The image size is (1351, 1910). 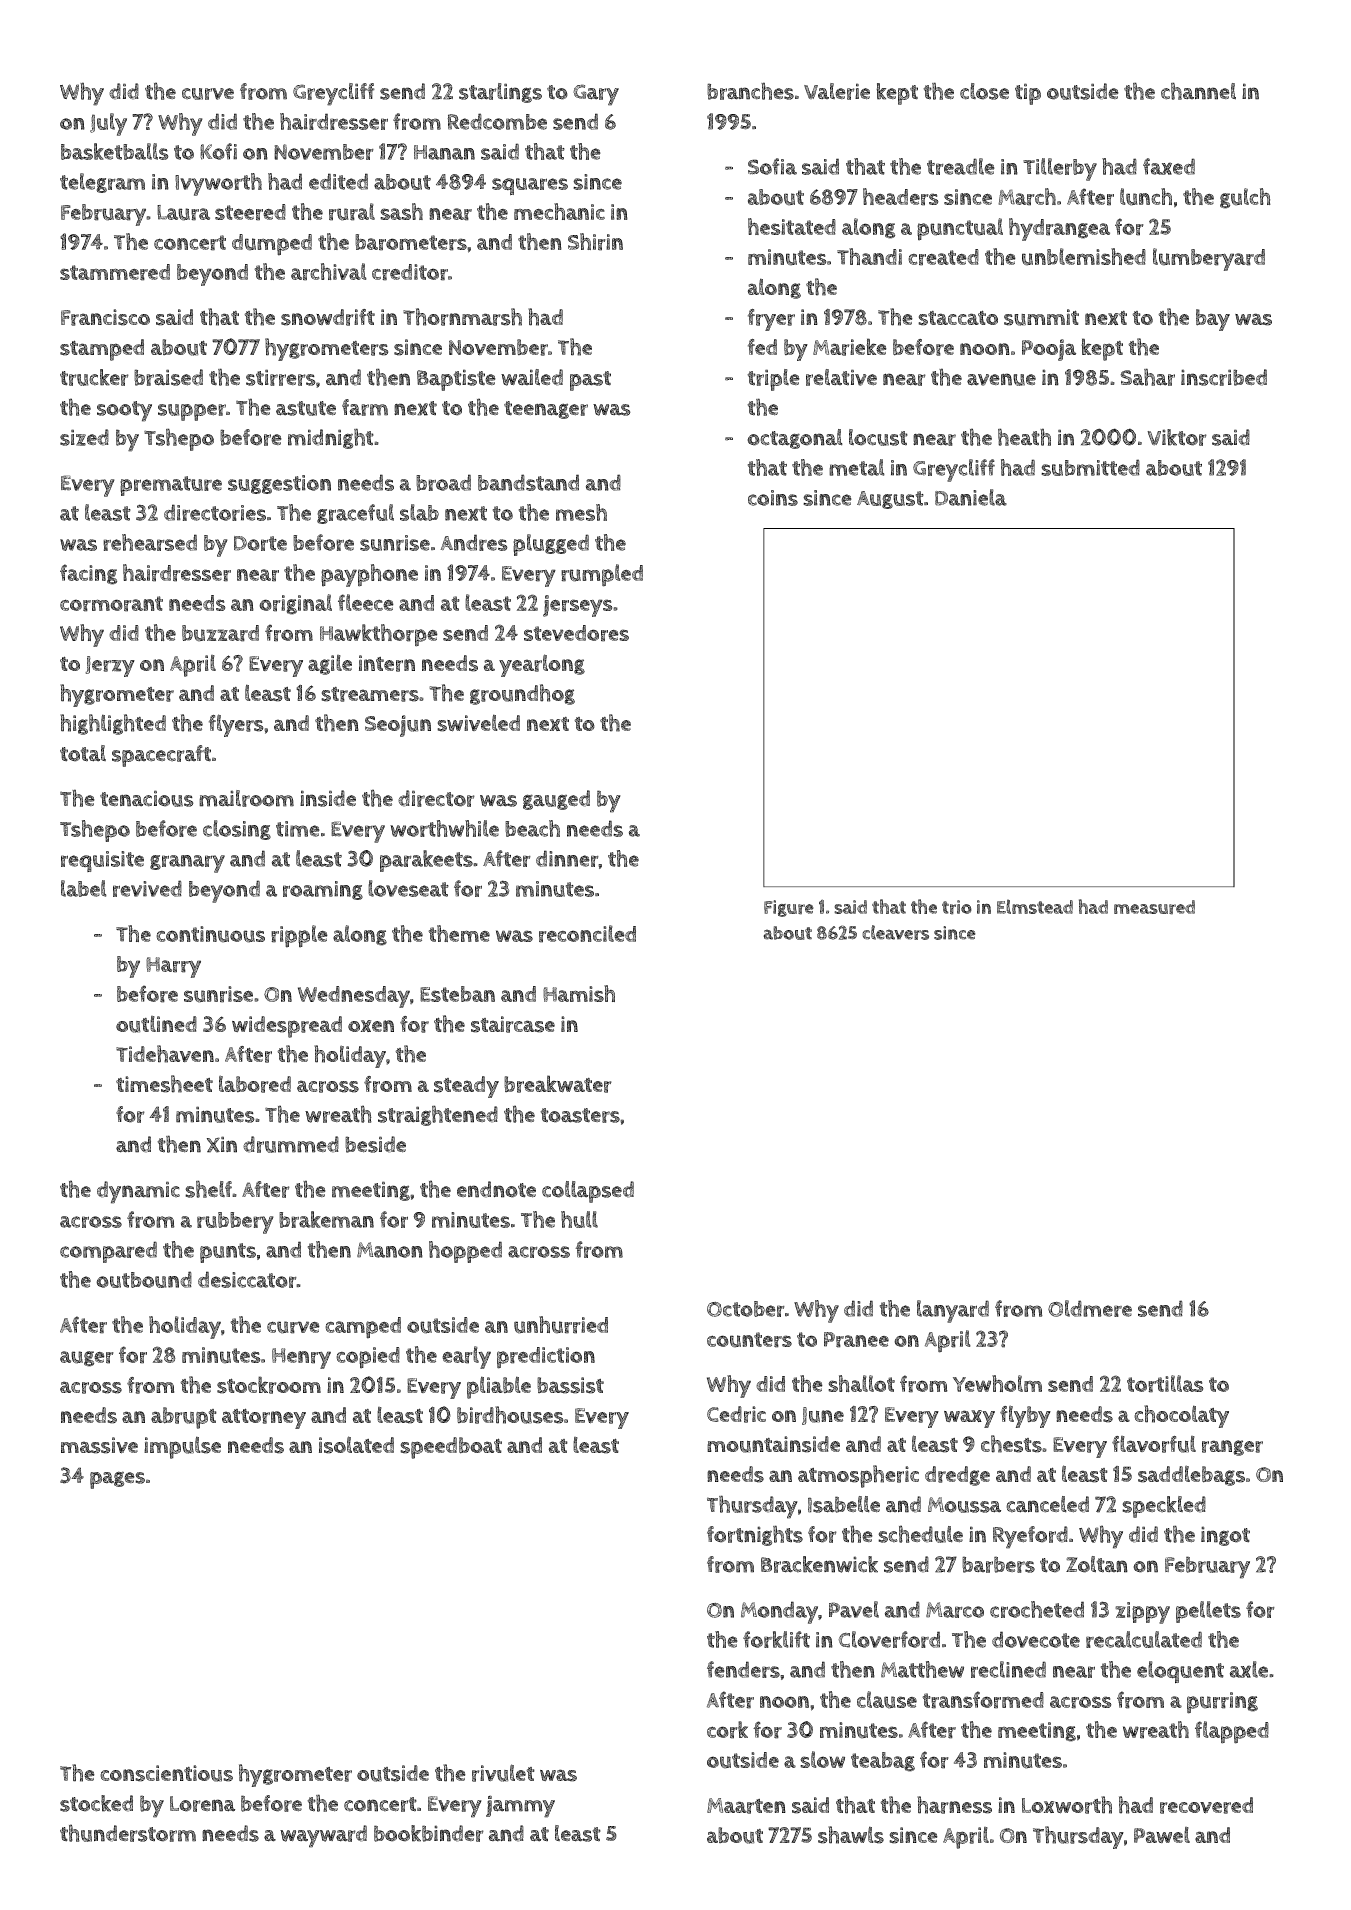 What do you see at coordinates (576, 633) in the screenshot?
I see `stevedores` at bounding box center [576, 633].
